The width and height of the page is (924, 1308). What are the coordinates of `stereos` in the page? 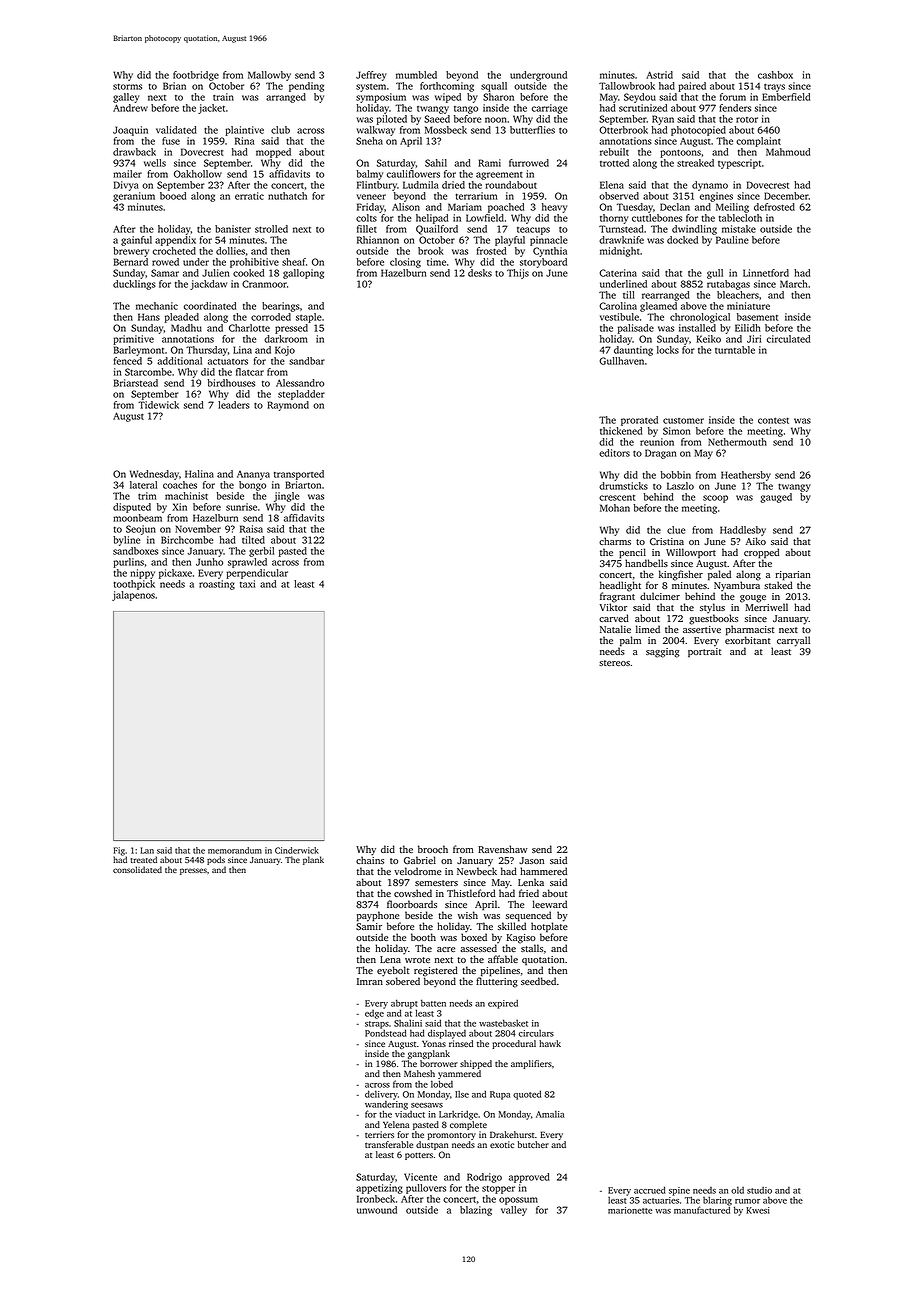 It's located at (614, 663).
